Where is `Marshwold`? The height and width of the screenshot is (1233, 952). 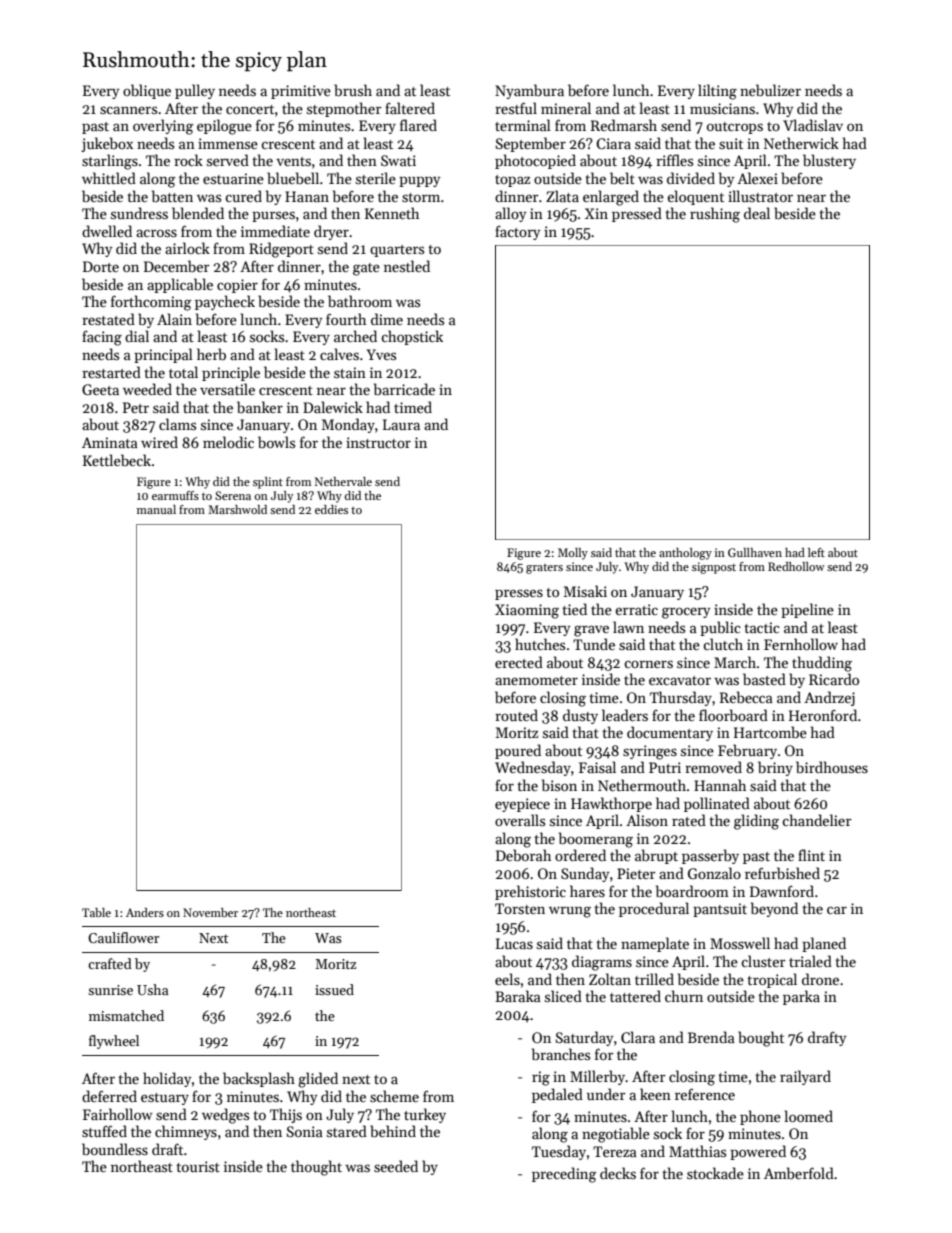
Marshwold is located at coordinates (237, 509).
